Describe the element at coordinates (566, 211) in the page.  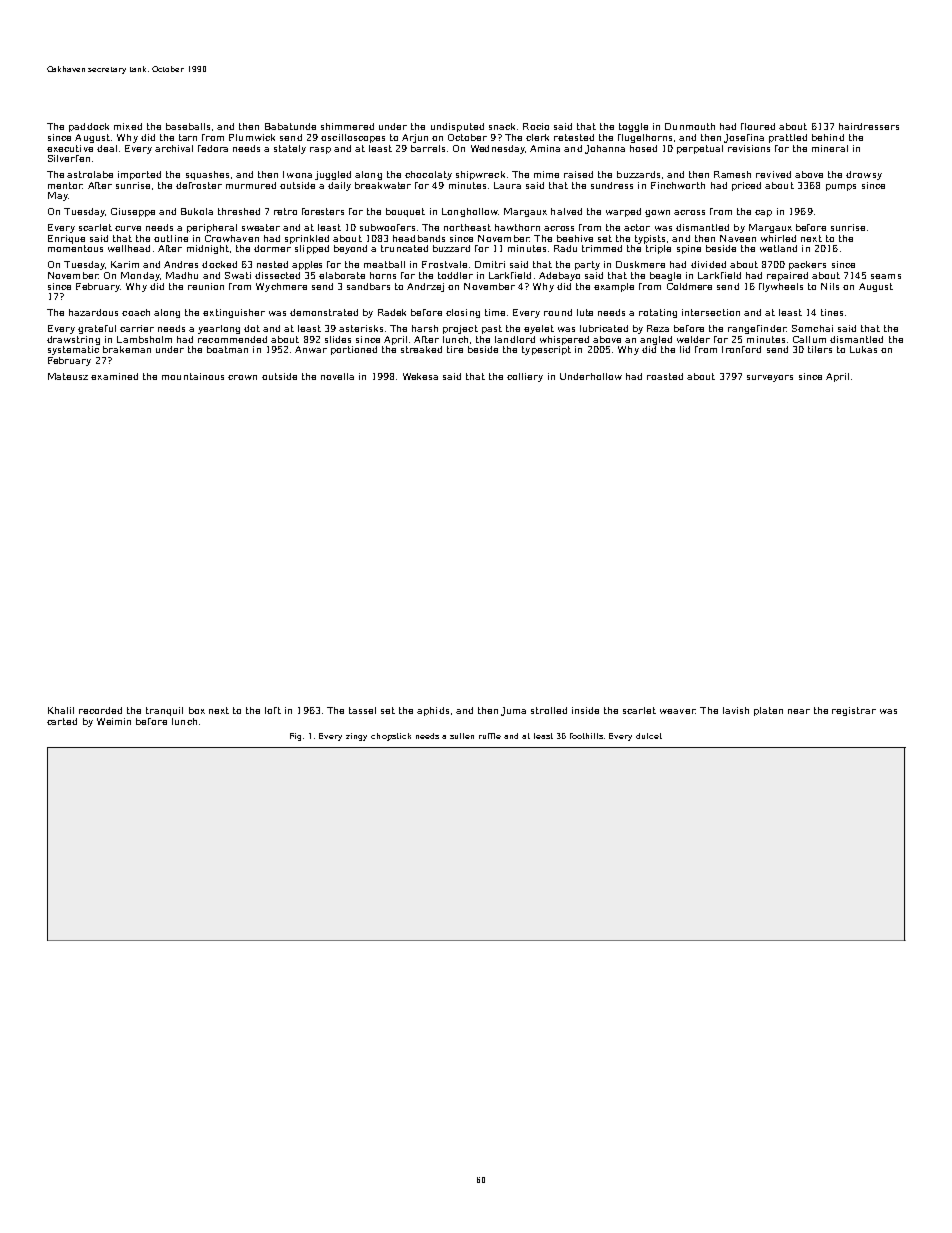
I see `halved` at that location.
